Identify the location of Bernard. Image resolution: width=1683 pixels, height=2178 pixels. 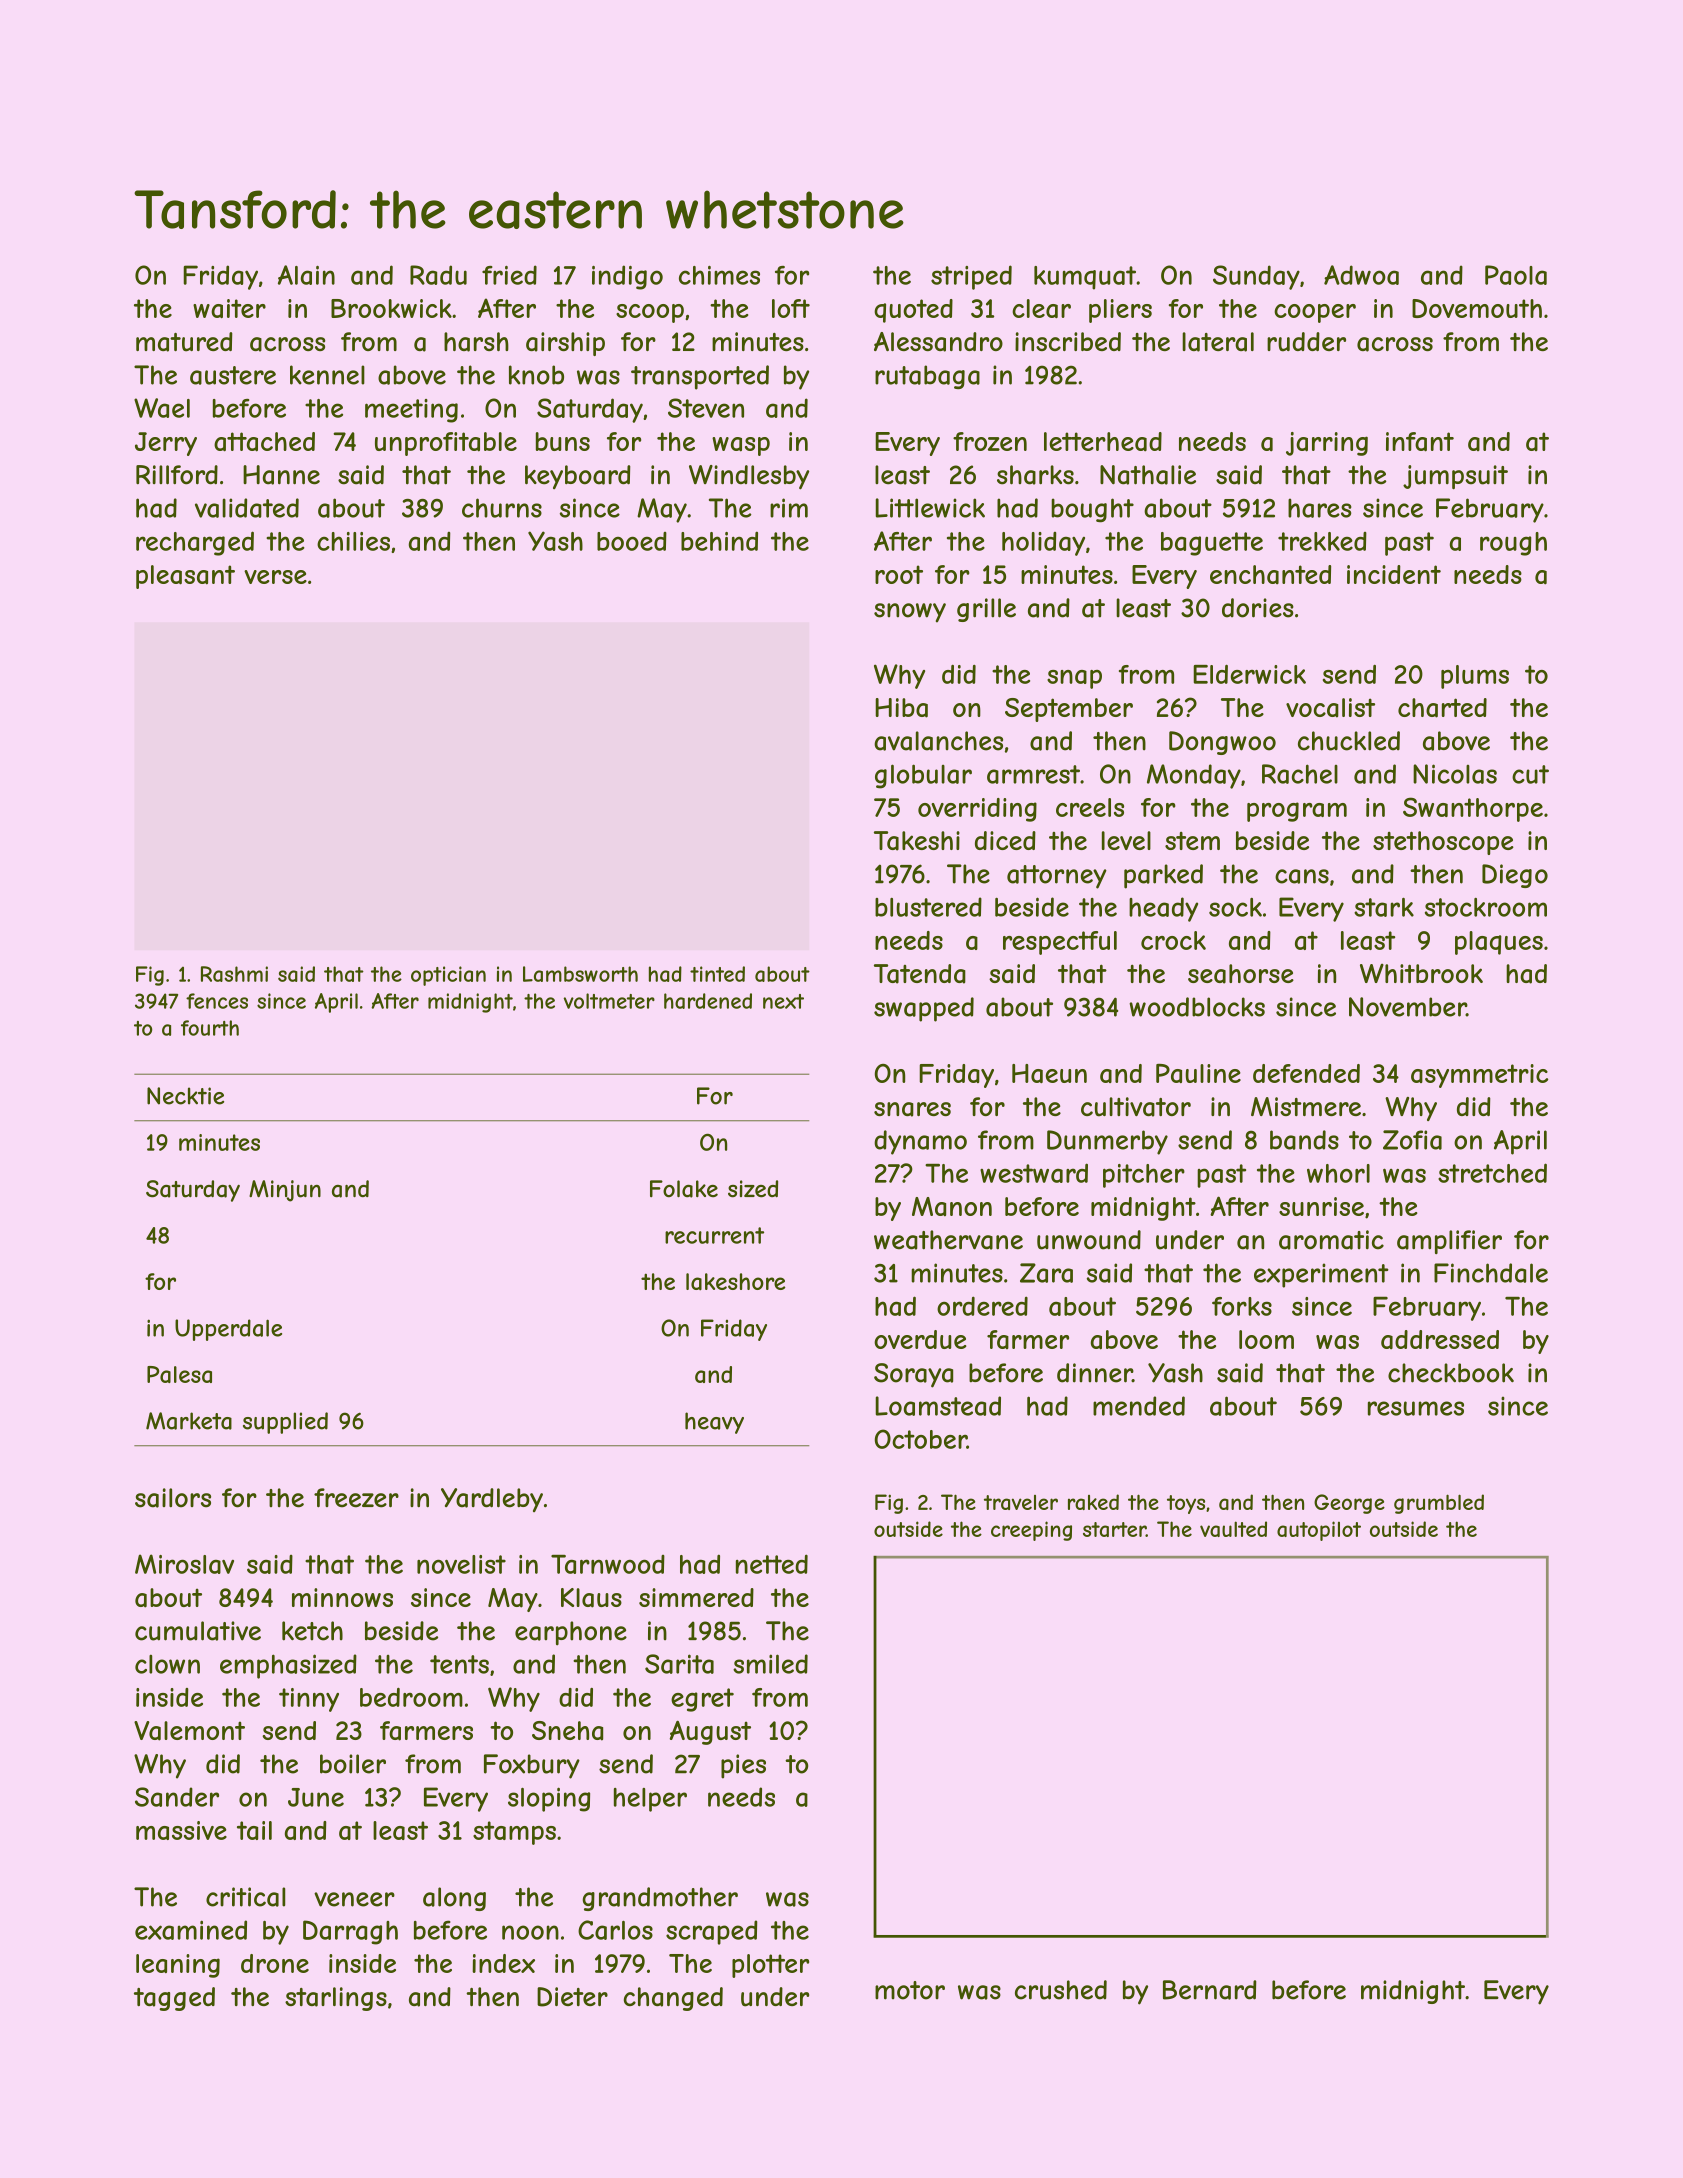
(1210, 1990).
